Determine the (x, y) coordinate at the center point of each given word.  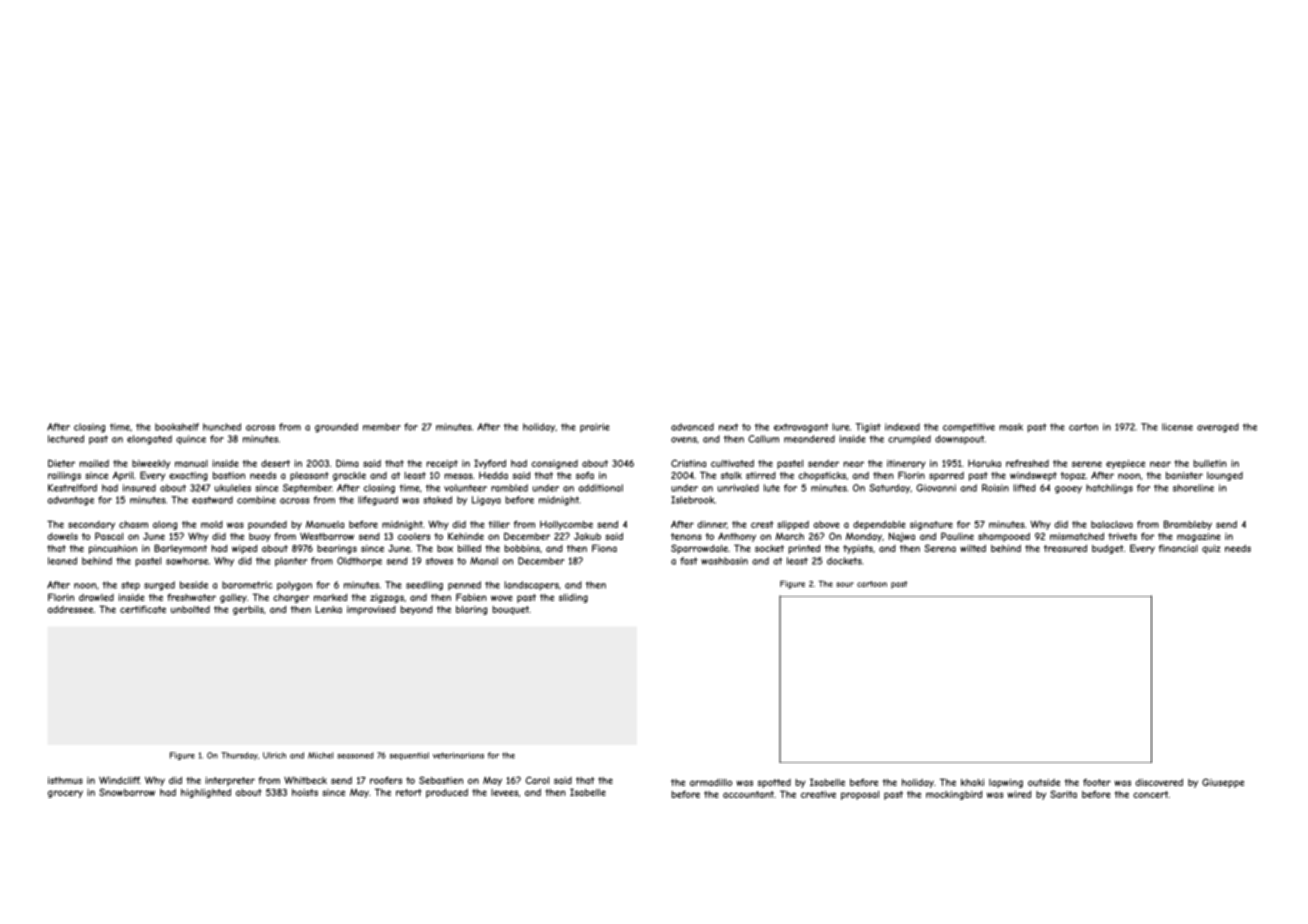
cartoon (872, 584)
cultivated (732, 463)
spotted (774, 783)
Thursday (239, 756)
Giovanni (936, 488)
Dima (347, 463)
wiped (244, 549)
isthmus (65, 780)
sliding (573, 598)
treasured (1065, 548)
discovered (1159, 782)
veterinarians (458, 755)
